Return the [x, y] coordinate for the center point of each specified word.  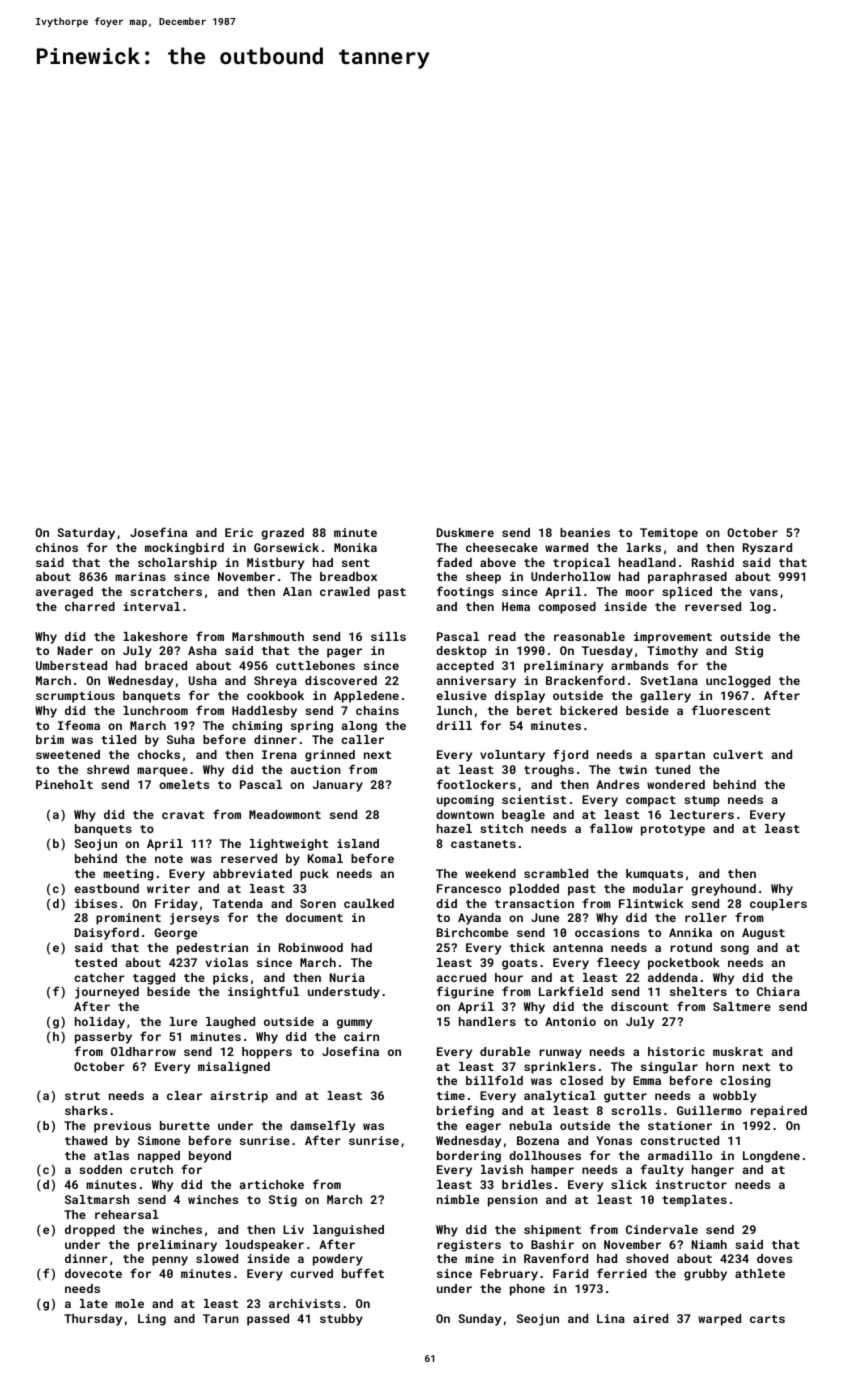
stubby [341, 1320]
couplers [778, 905]
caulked [369, 903]
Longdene [771, 1157]
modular [658, 888]
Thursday [93, 1320]
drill [454, 725]
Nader [75, 650]
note [169, 859]
